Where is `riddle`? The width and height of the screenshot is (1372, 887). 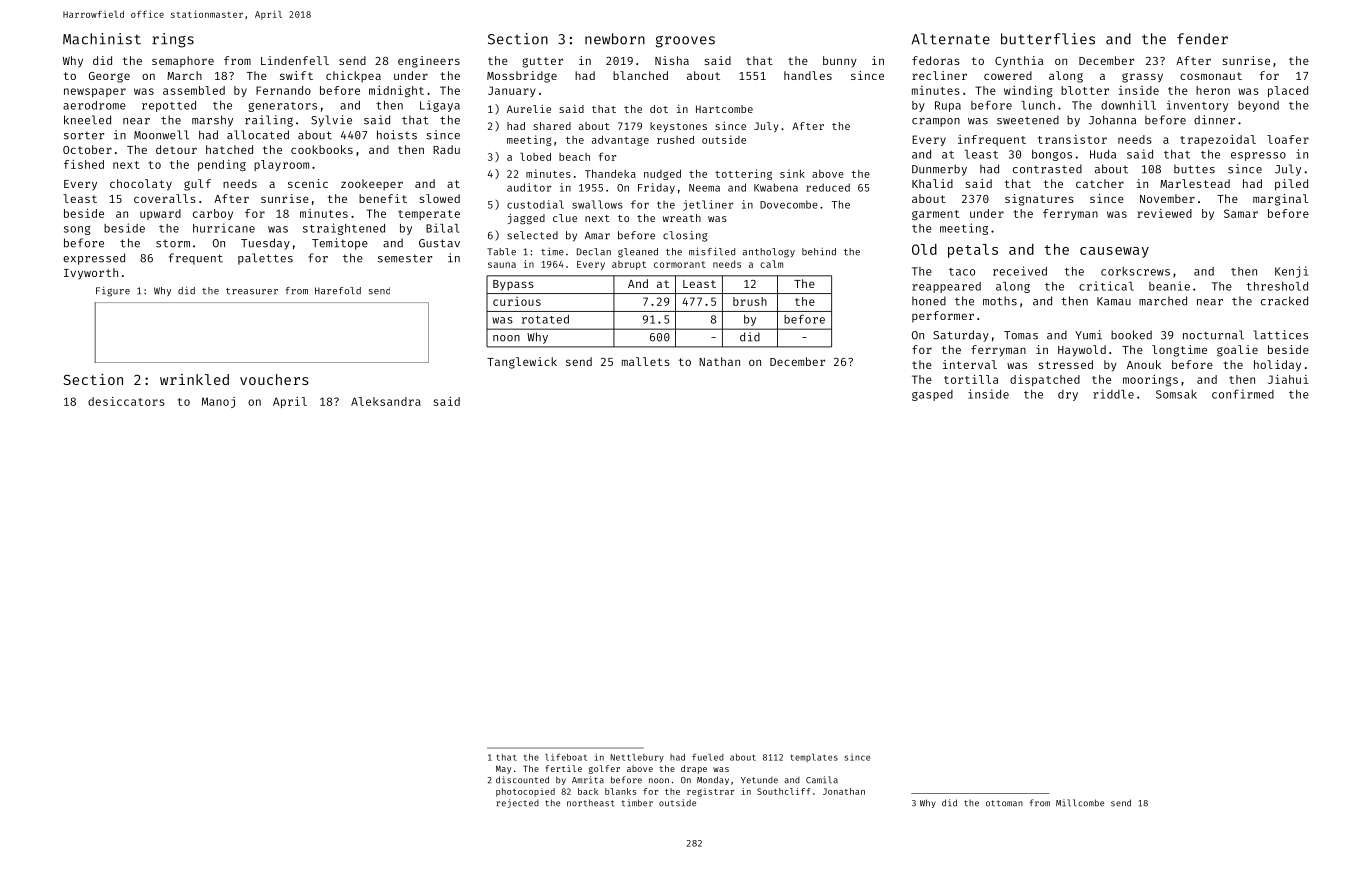
riddle is located at coordinates (1113, 394).
